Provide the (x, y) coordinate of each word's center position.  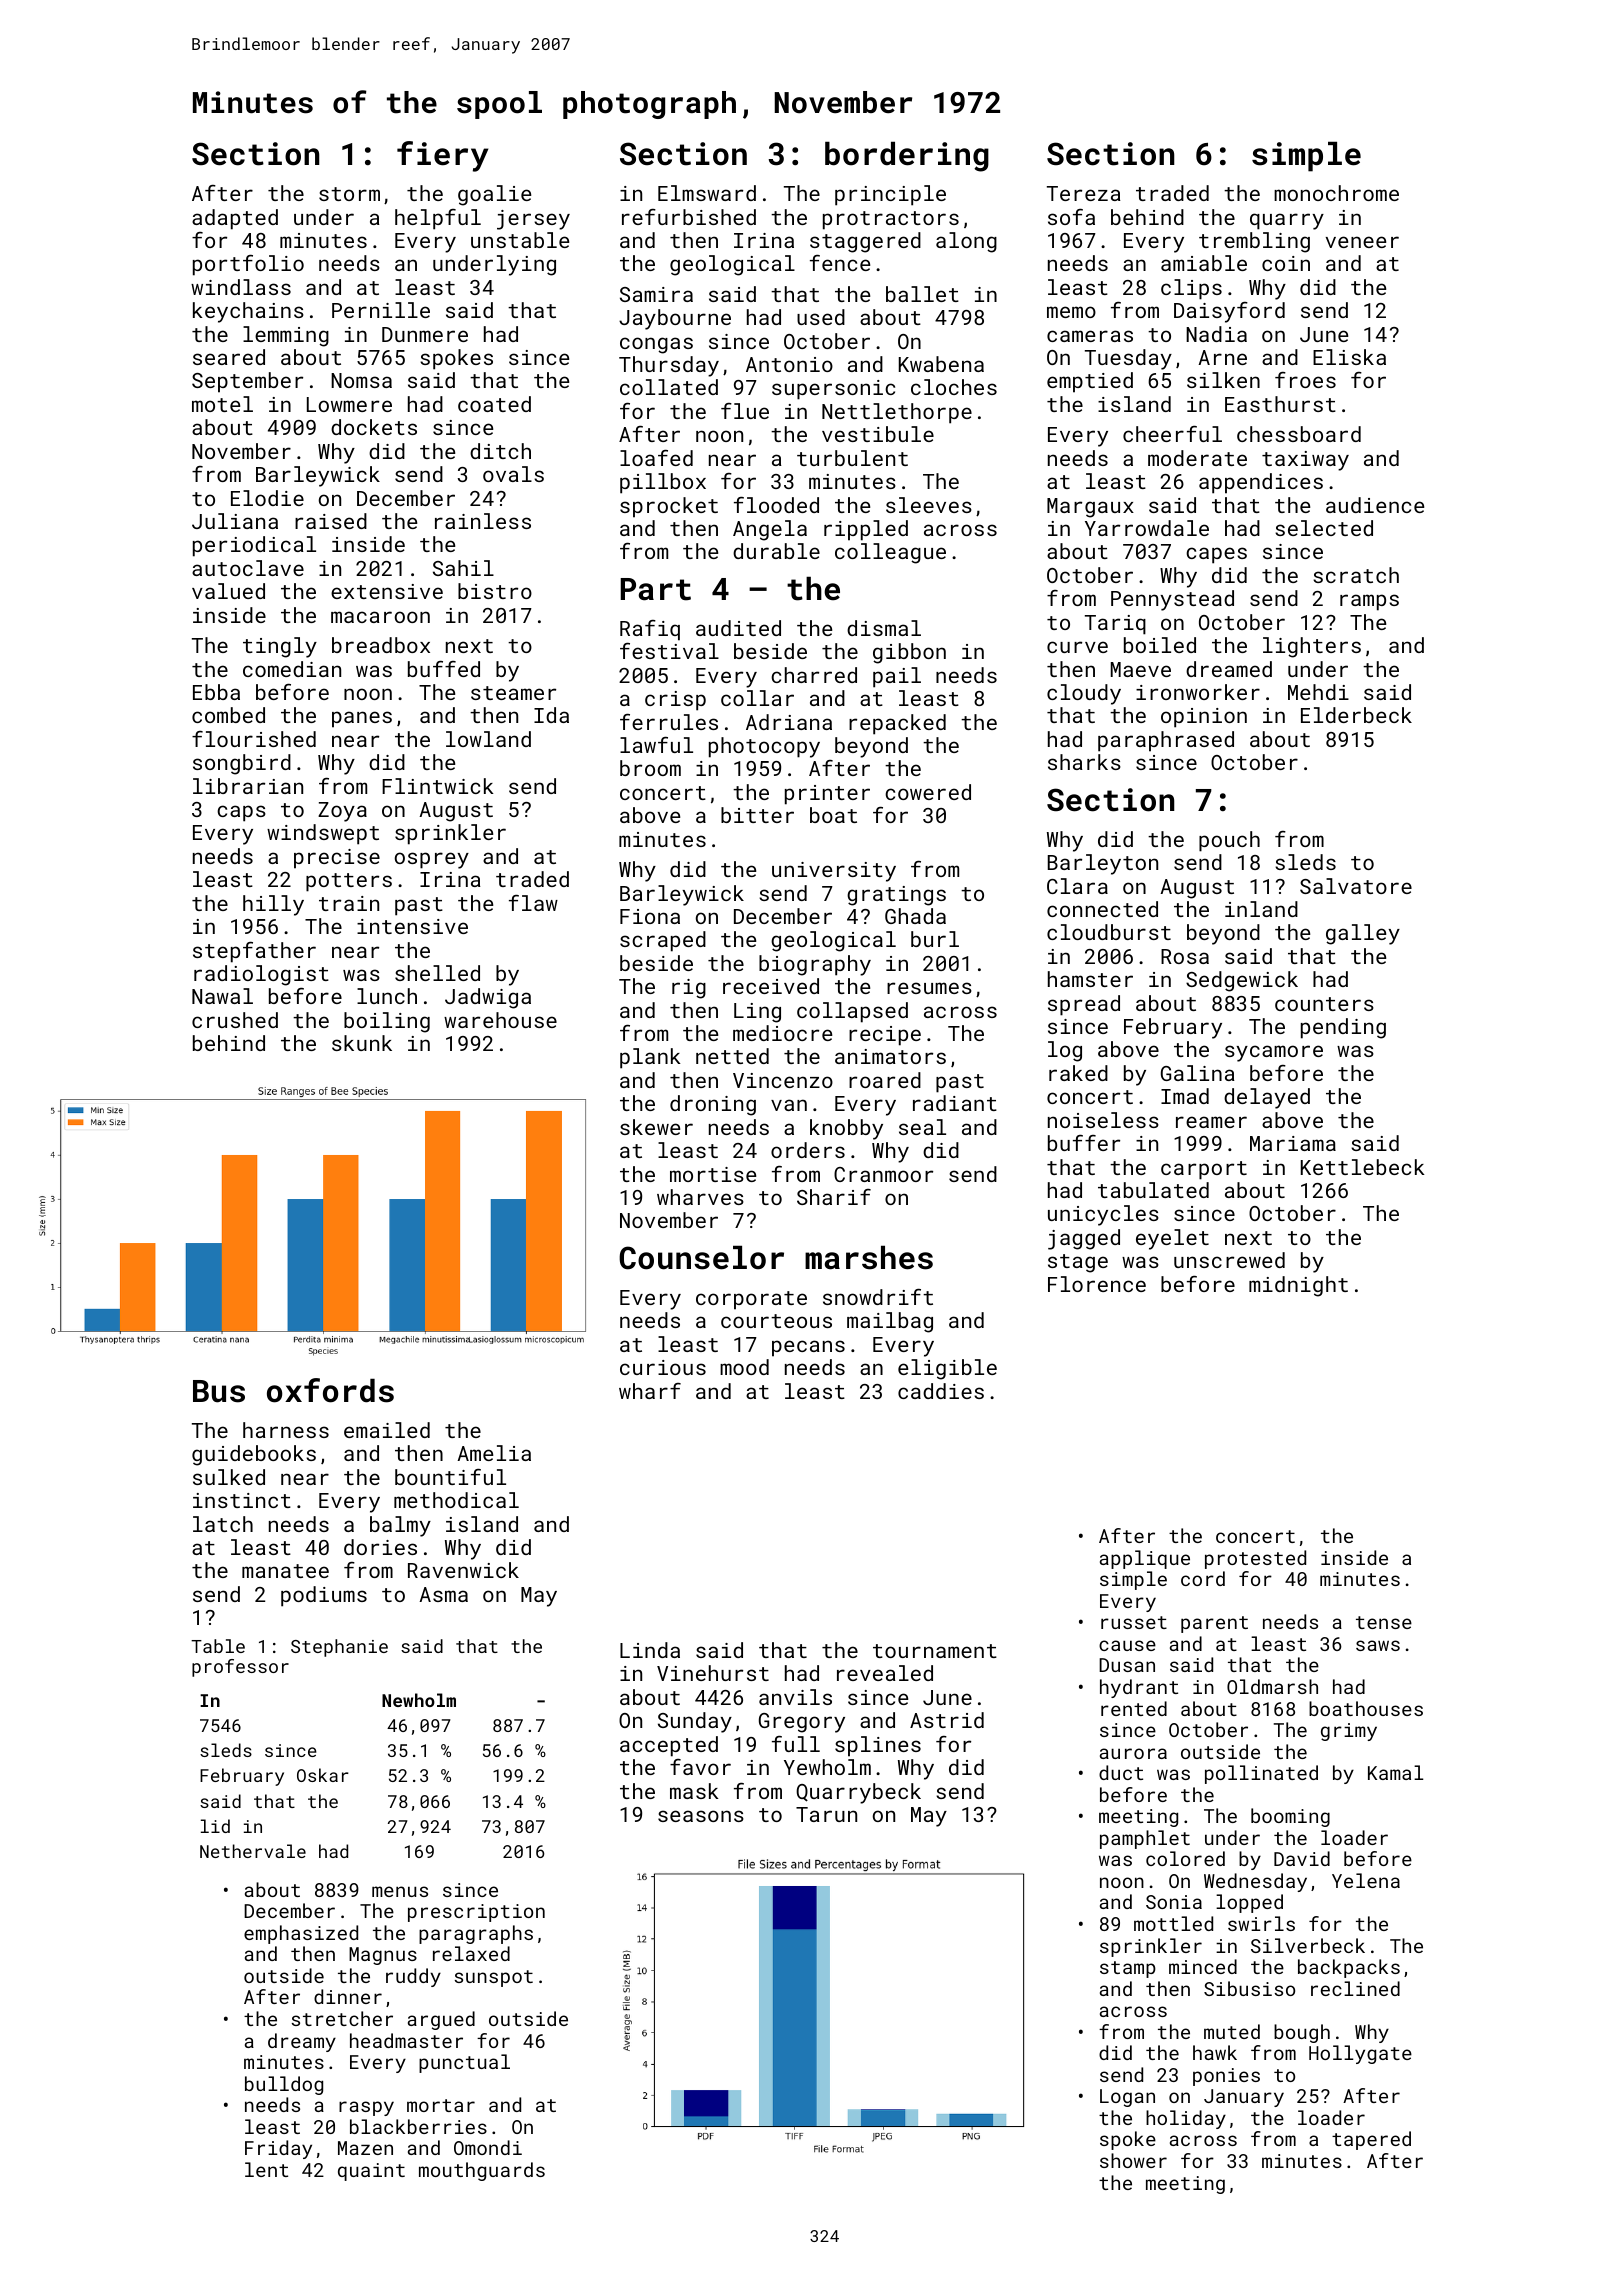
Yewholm (827, 1767)
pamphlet (1145, 1839)
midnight (1298, 1286)
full (796, 1744)
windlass (241, 287)
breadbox (381, 645)
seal (922, 1127)
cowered (928, 792)
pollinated (1261, 1774)
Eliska (1349, 357)
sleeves (929, 505)
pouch (1229, 841)
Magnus (383, 1956)
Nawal (222, 996)
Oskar (323, 1775)
